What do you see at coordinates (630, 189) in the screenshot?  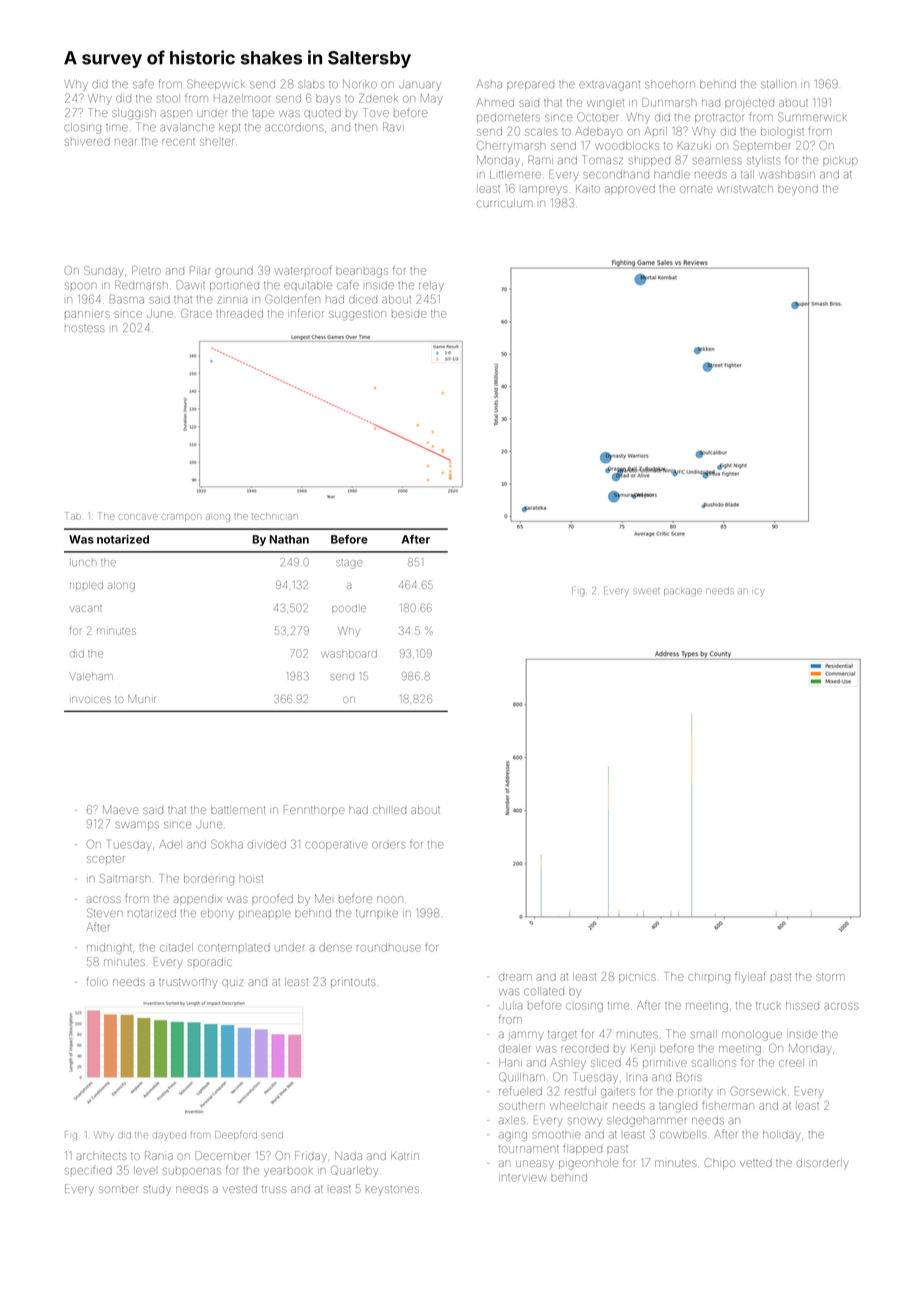 I see `approved` at bounding box center [630, 189].
